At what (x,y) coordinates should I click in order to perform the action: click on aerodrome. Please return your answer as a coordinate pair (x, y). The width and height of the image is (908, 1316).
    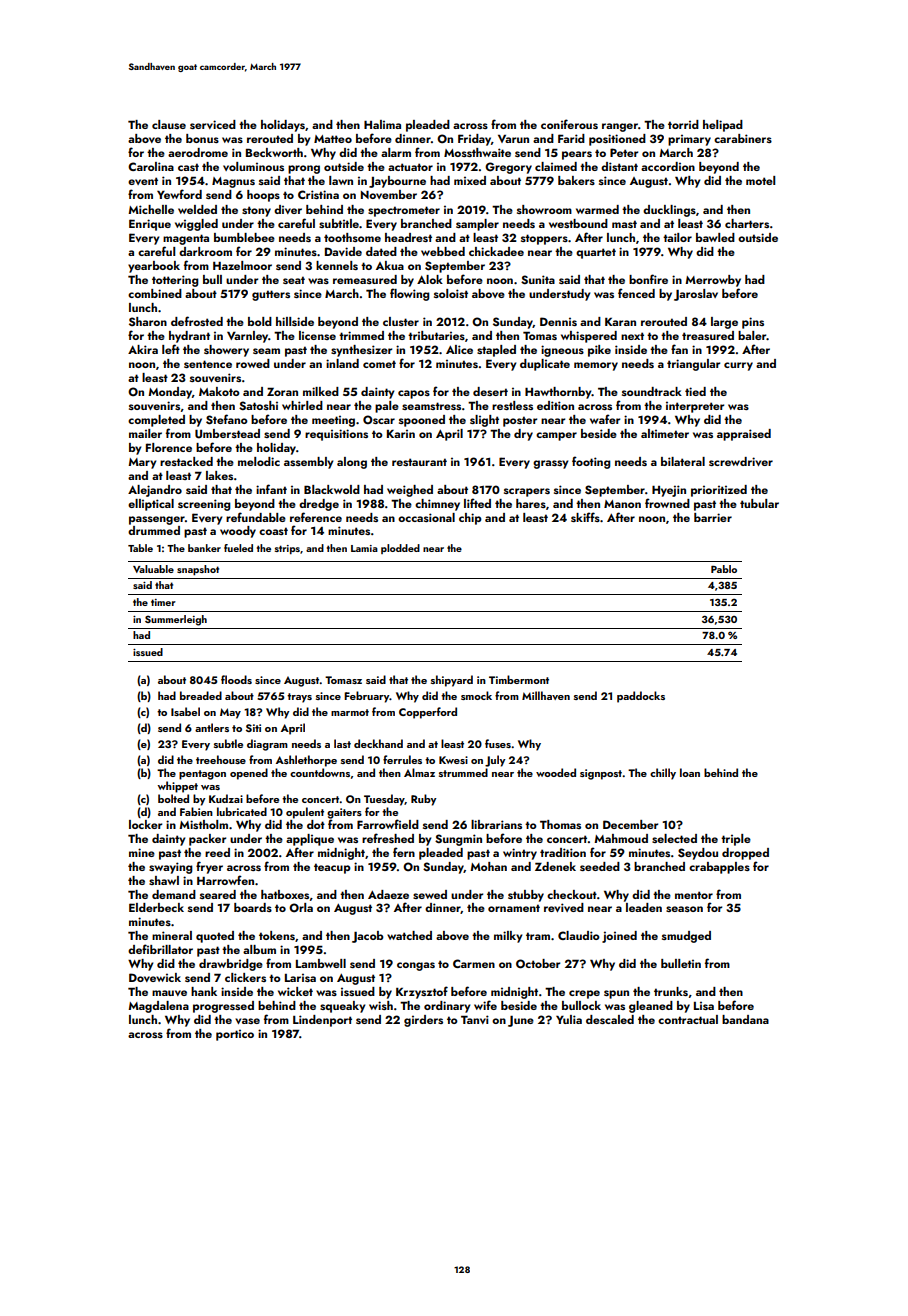
    Looking at the image, I should click on (198, 152).
